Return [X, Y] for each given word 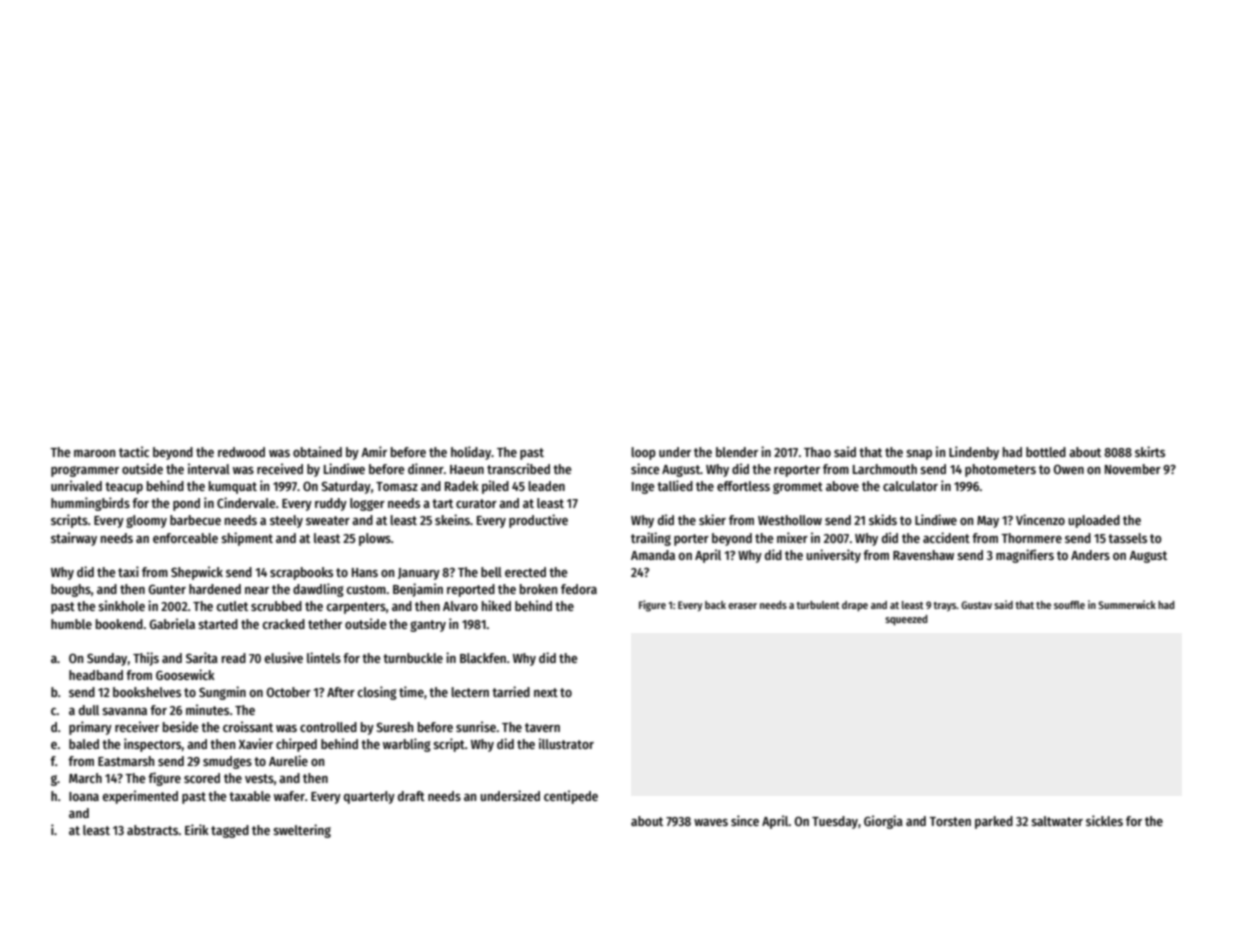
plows [375, 539]
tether [325, 624]
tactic [134, 451]
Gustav [976, 605]
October [289, 692]
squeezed [906, 620]
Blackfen [483, 658]
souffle [1069, 605]
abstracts [153, 830]
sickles [1104, 820]
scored [202, 778]
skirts [1150, 451]
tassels [1127, 538]
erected [525, 572]
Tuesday [835, 822]
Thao [817, 452]
